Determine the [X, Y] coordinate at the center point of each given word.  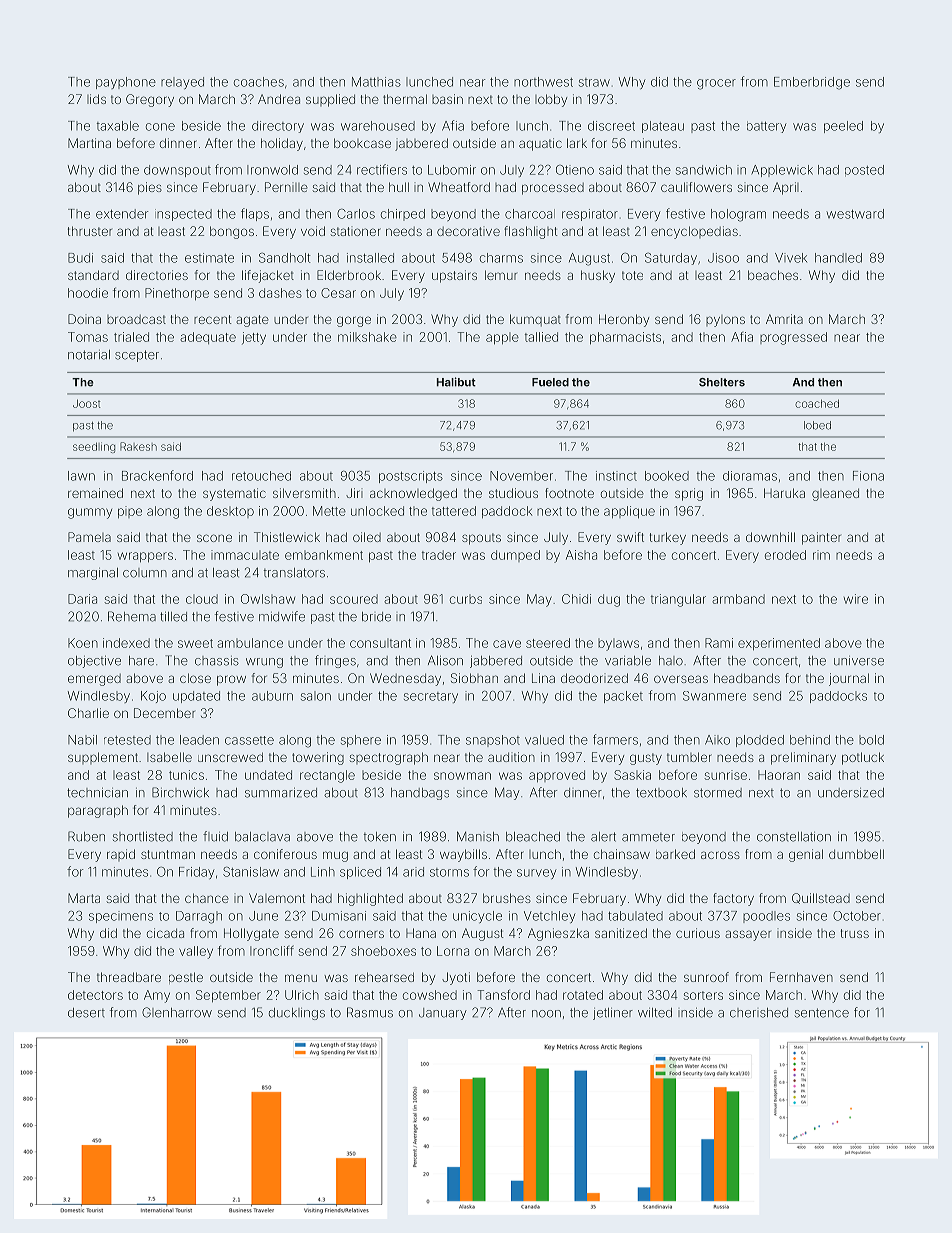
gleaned [835, 494]
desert [86, 1013]
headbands [747, 678]
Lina [543, 678]
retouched [261, 476]
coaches [259, 82]
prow [231, 680]
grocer [716, 84]
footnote [569, 493]
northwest [543, 82]
